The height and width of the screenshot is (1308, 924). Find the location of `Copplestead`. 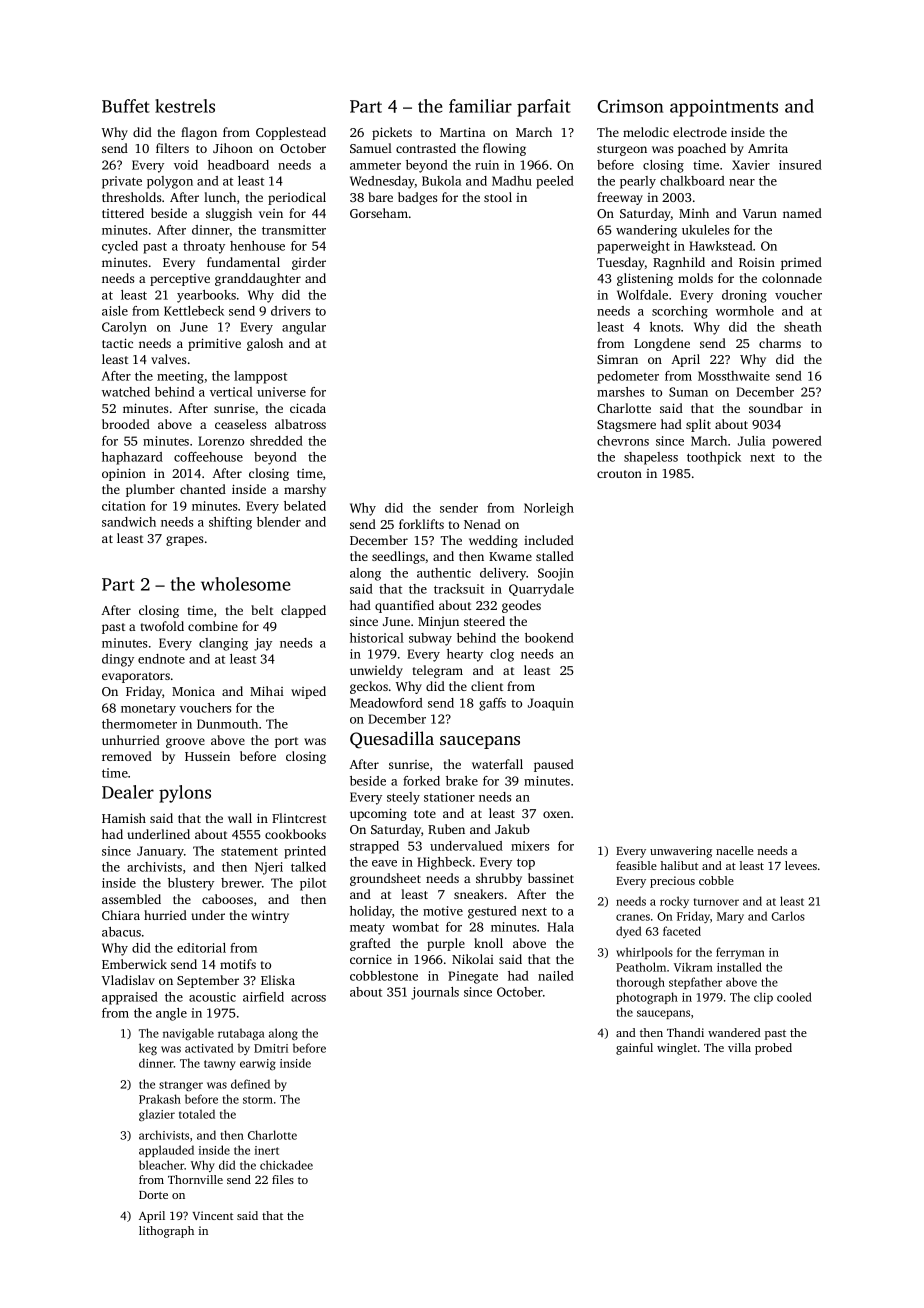

Copplestead is located at coordinates (291, 133).
